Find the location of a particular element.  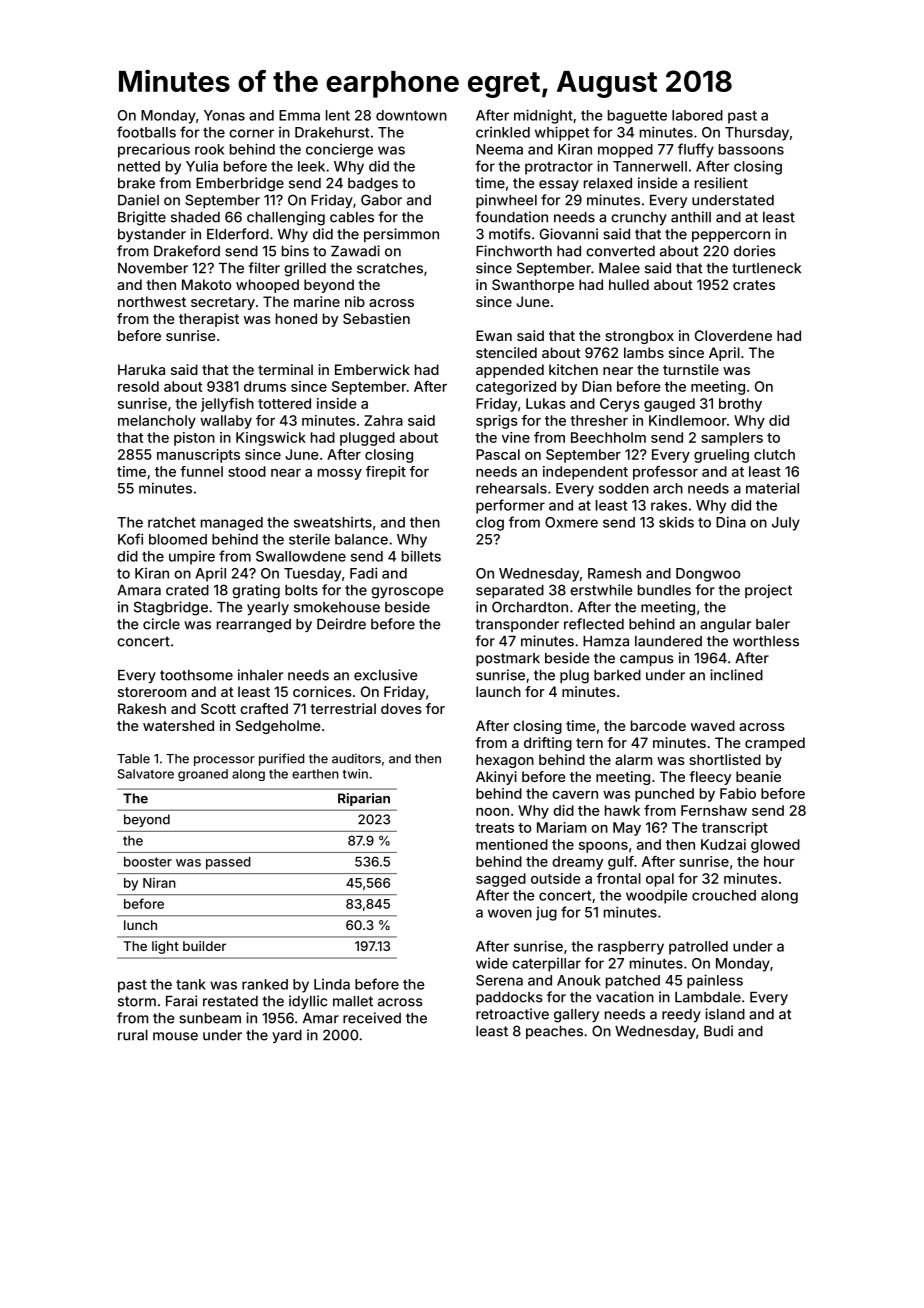

footballs is located at coordinates (146, 132).
